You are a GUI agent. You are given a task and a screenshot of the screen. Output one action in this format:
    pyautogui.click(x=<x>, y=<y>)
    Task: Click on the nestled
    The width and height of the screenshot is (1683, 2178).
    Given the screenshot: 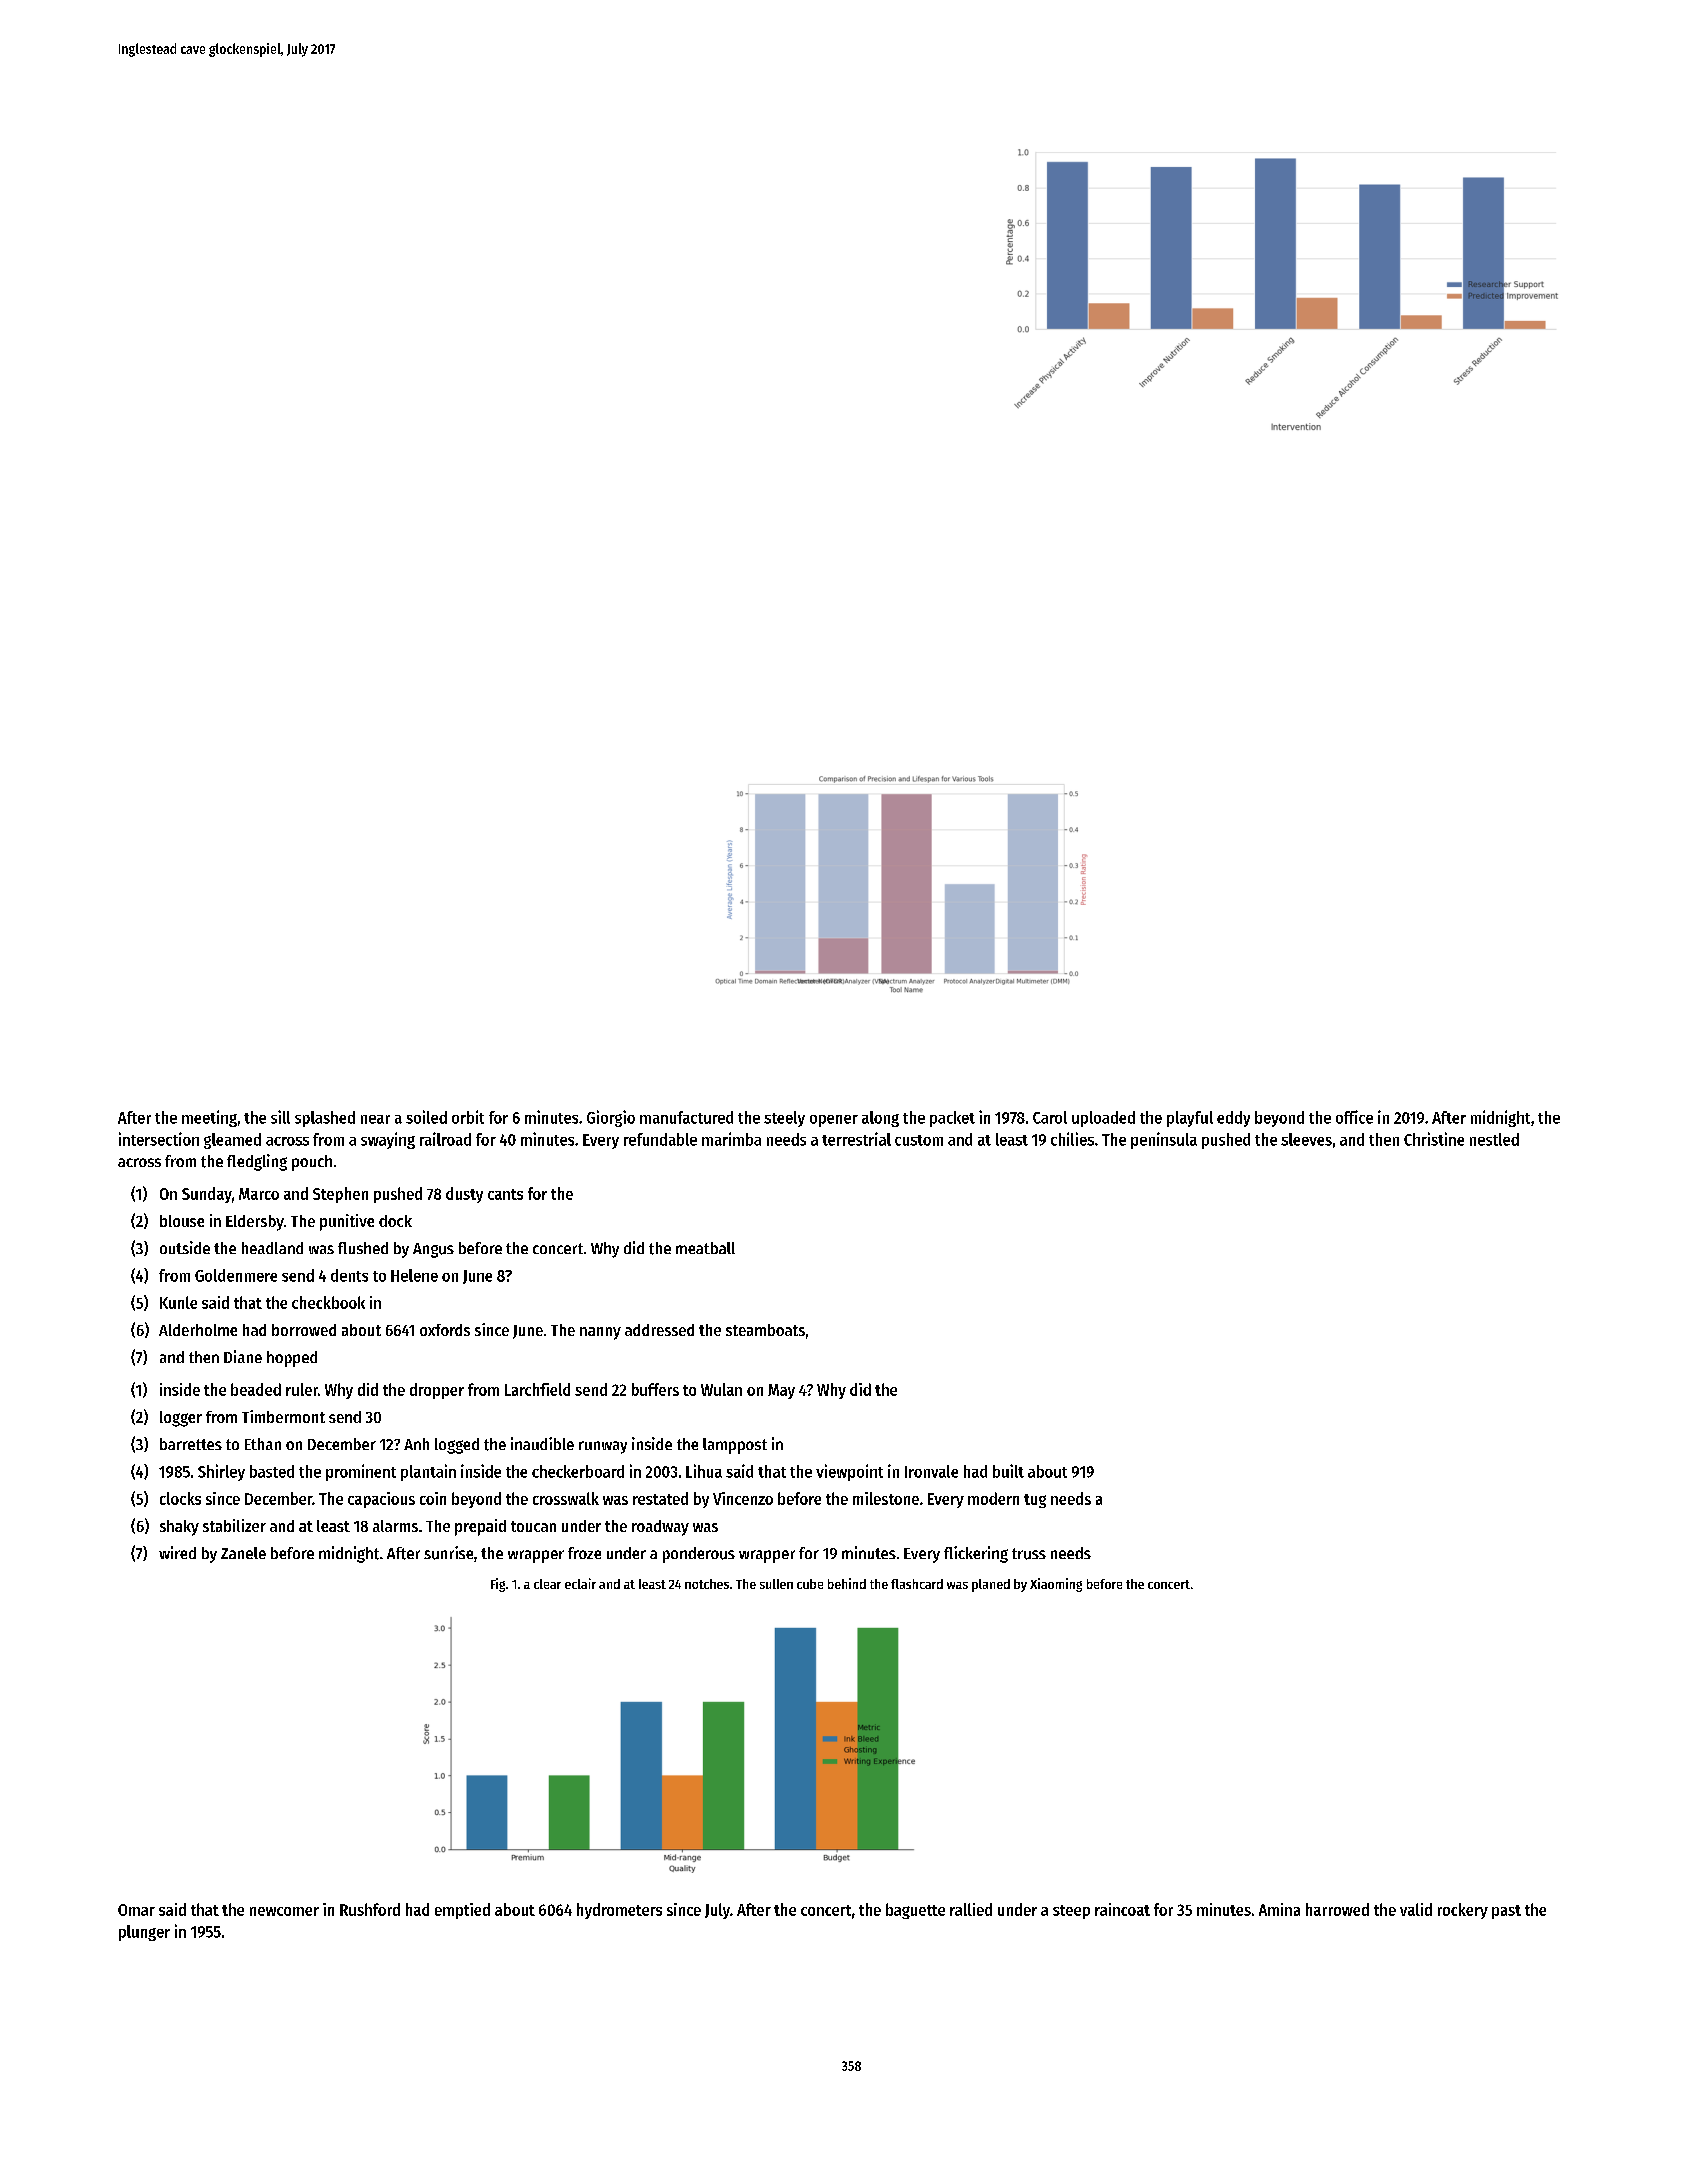 What is the action you would take?
    pyautogui.click(x=1494, y=1139)
